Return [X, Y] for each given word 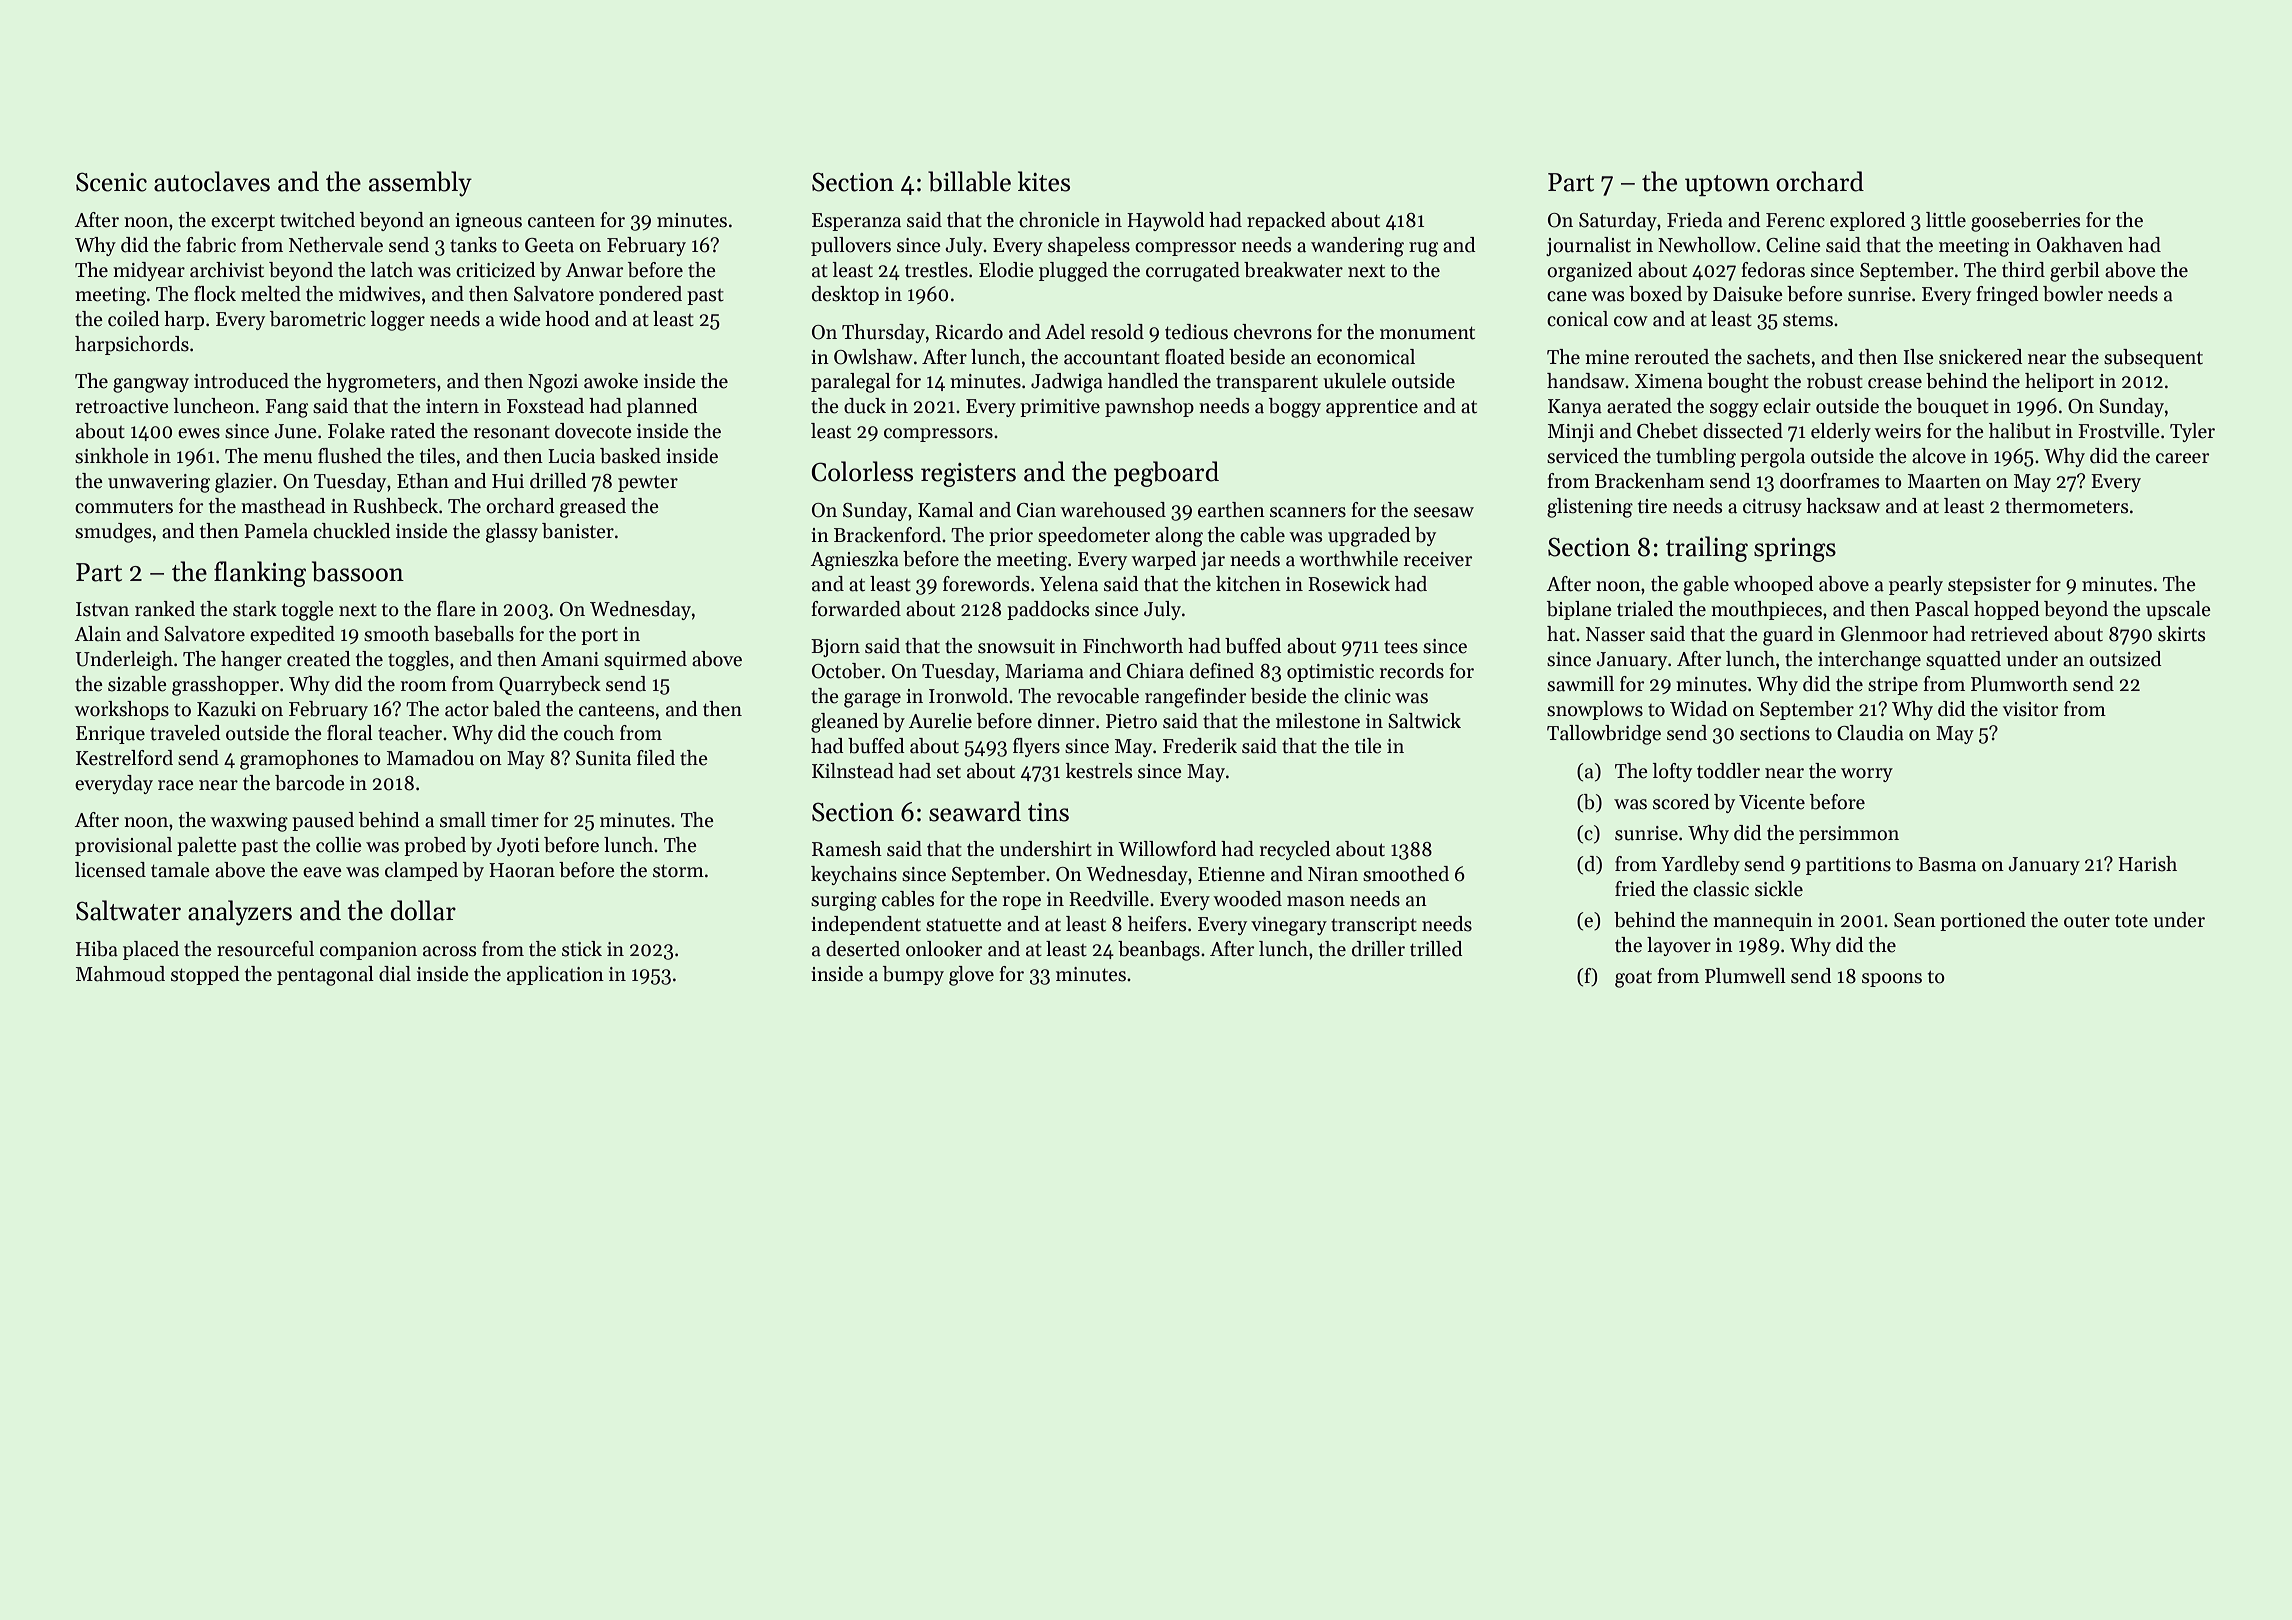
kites [1044, 181]
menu [287, 458]
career [2182, 458]
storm [678, 871]
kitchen [1248, 584]
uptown [1727, 185]
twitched [317, 220]
